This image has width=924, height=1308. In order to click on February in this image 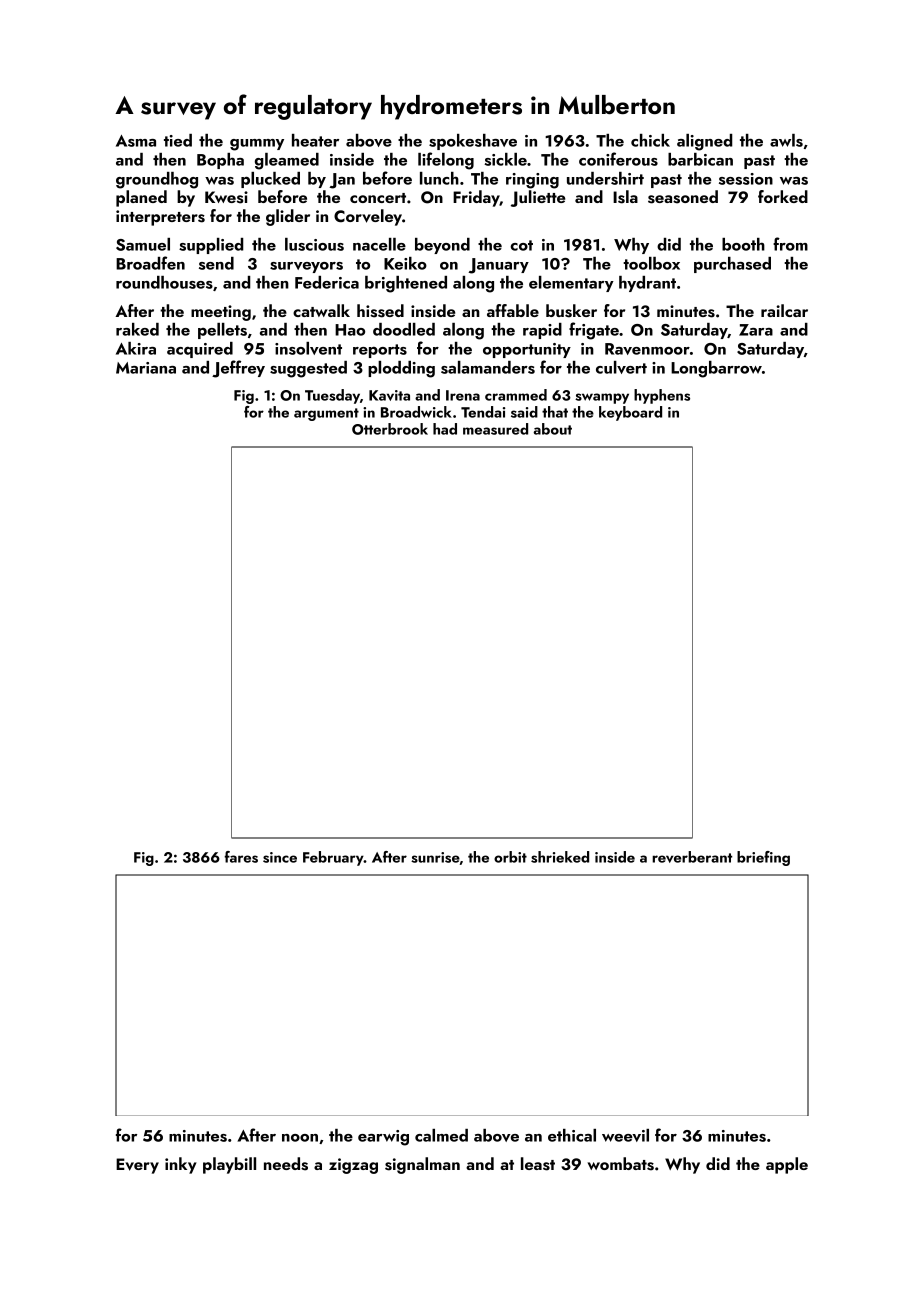, I will do `click(333, 858)`.
